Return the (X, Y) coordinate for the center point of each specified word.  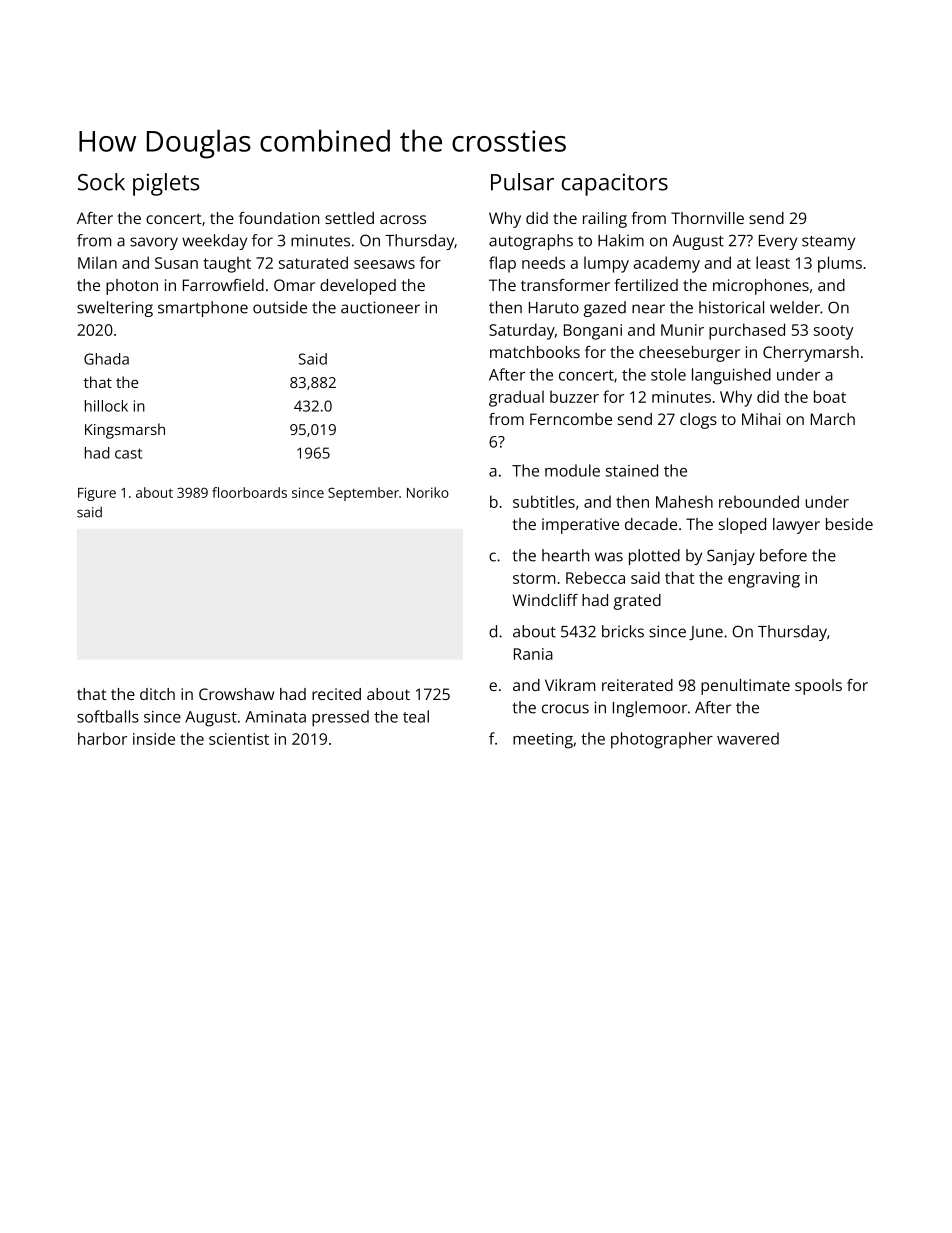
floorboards (249, 492)
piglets (166, 184)
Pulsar (522, 182)
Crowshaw (236, 694)
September (363, 494)
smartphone (203, 309)
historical (731, 307)
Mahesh (684, 501)
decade (651, 524)
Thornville (707, 218)
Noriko (428, 492)
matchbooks (535, 352)
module (572, 470)
